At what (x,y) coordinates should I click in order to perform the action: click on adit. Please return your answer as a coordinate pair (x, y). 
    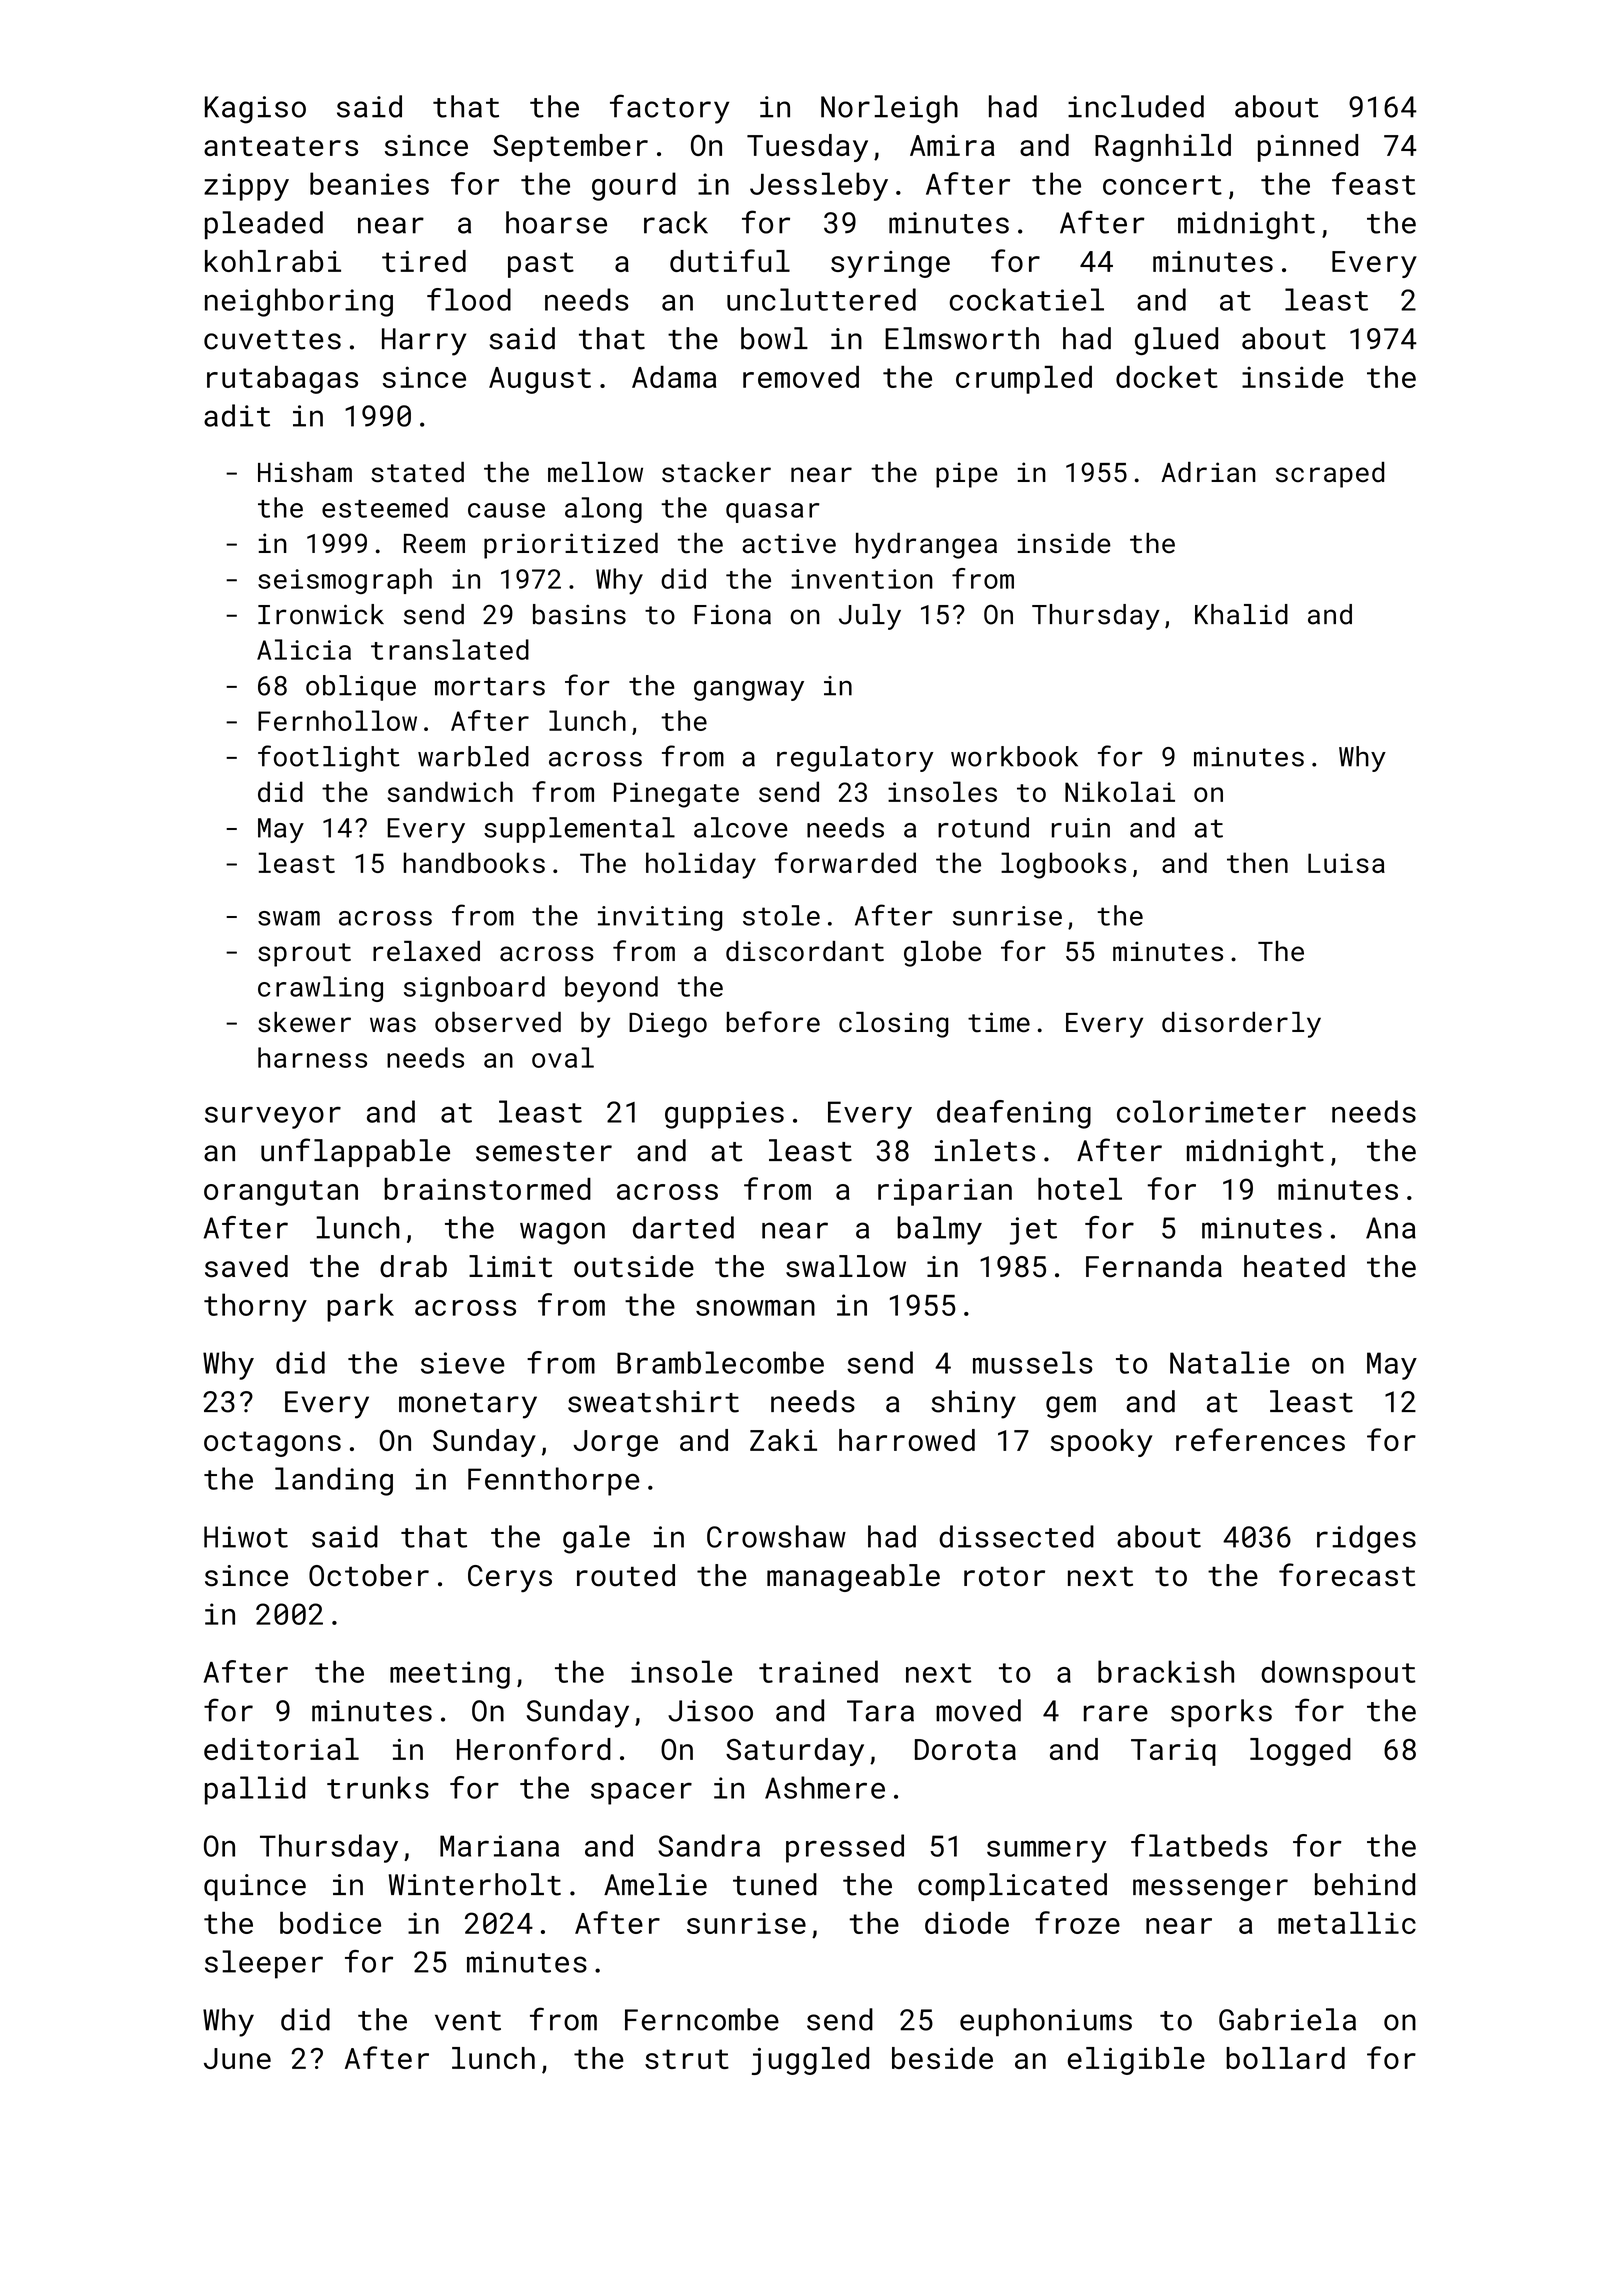
    Looking at the image, I should click on (237, 415).
